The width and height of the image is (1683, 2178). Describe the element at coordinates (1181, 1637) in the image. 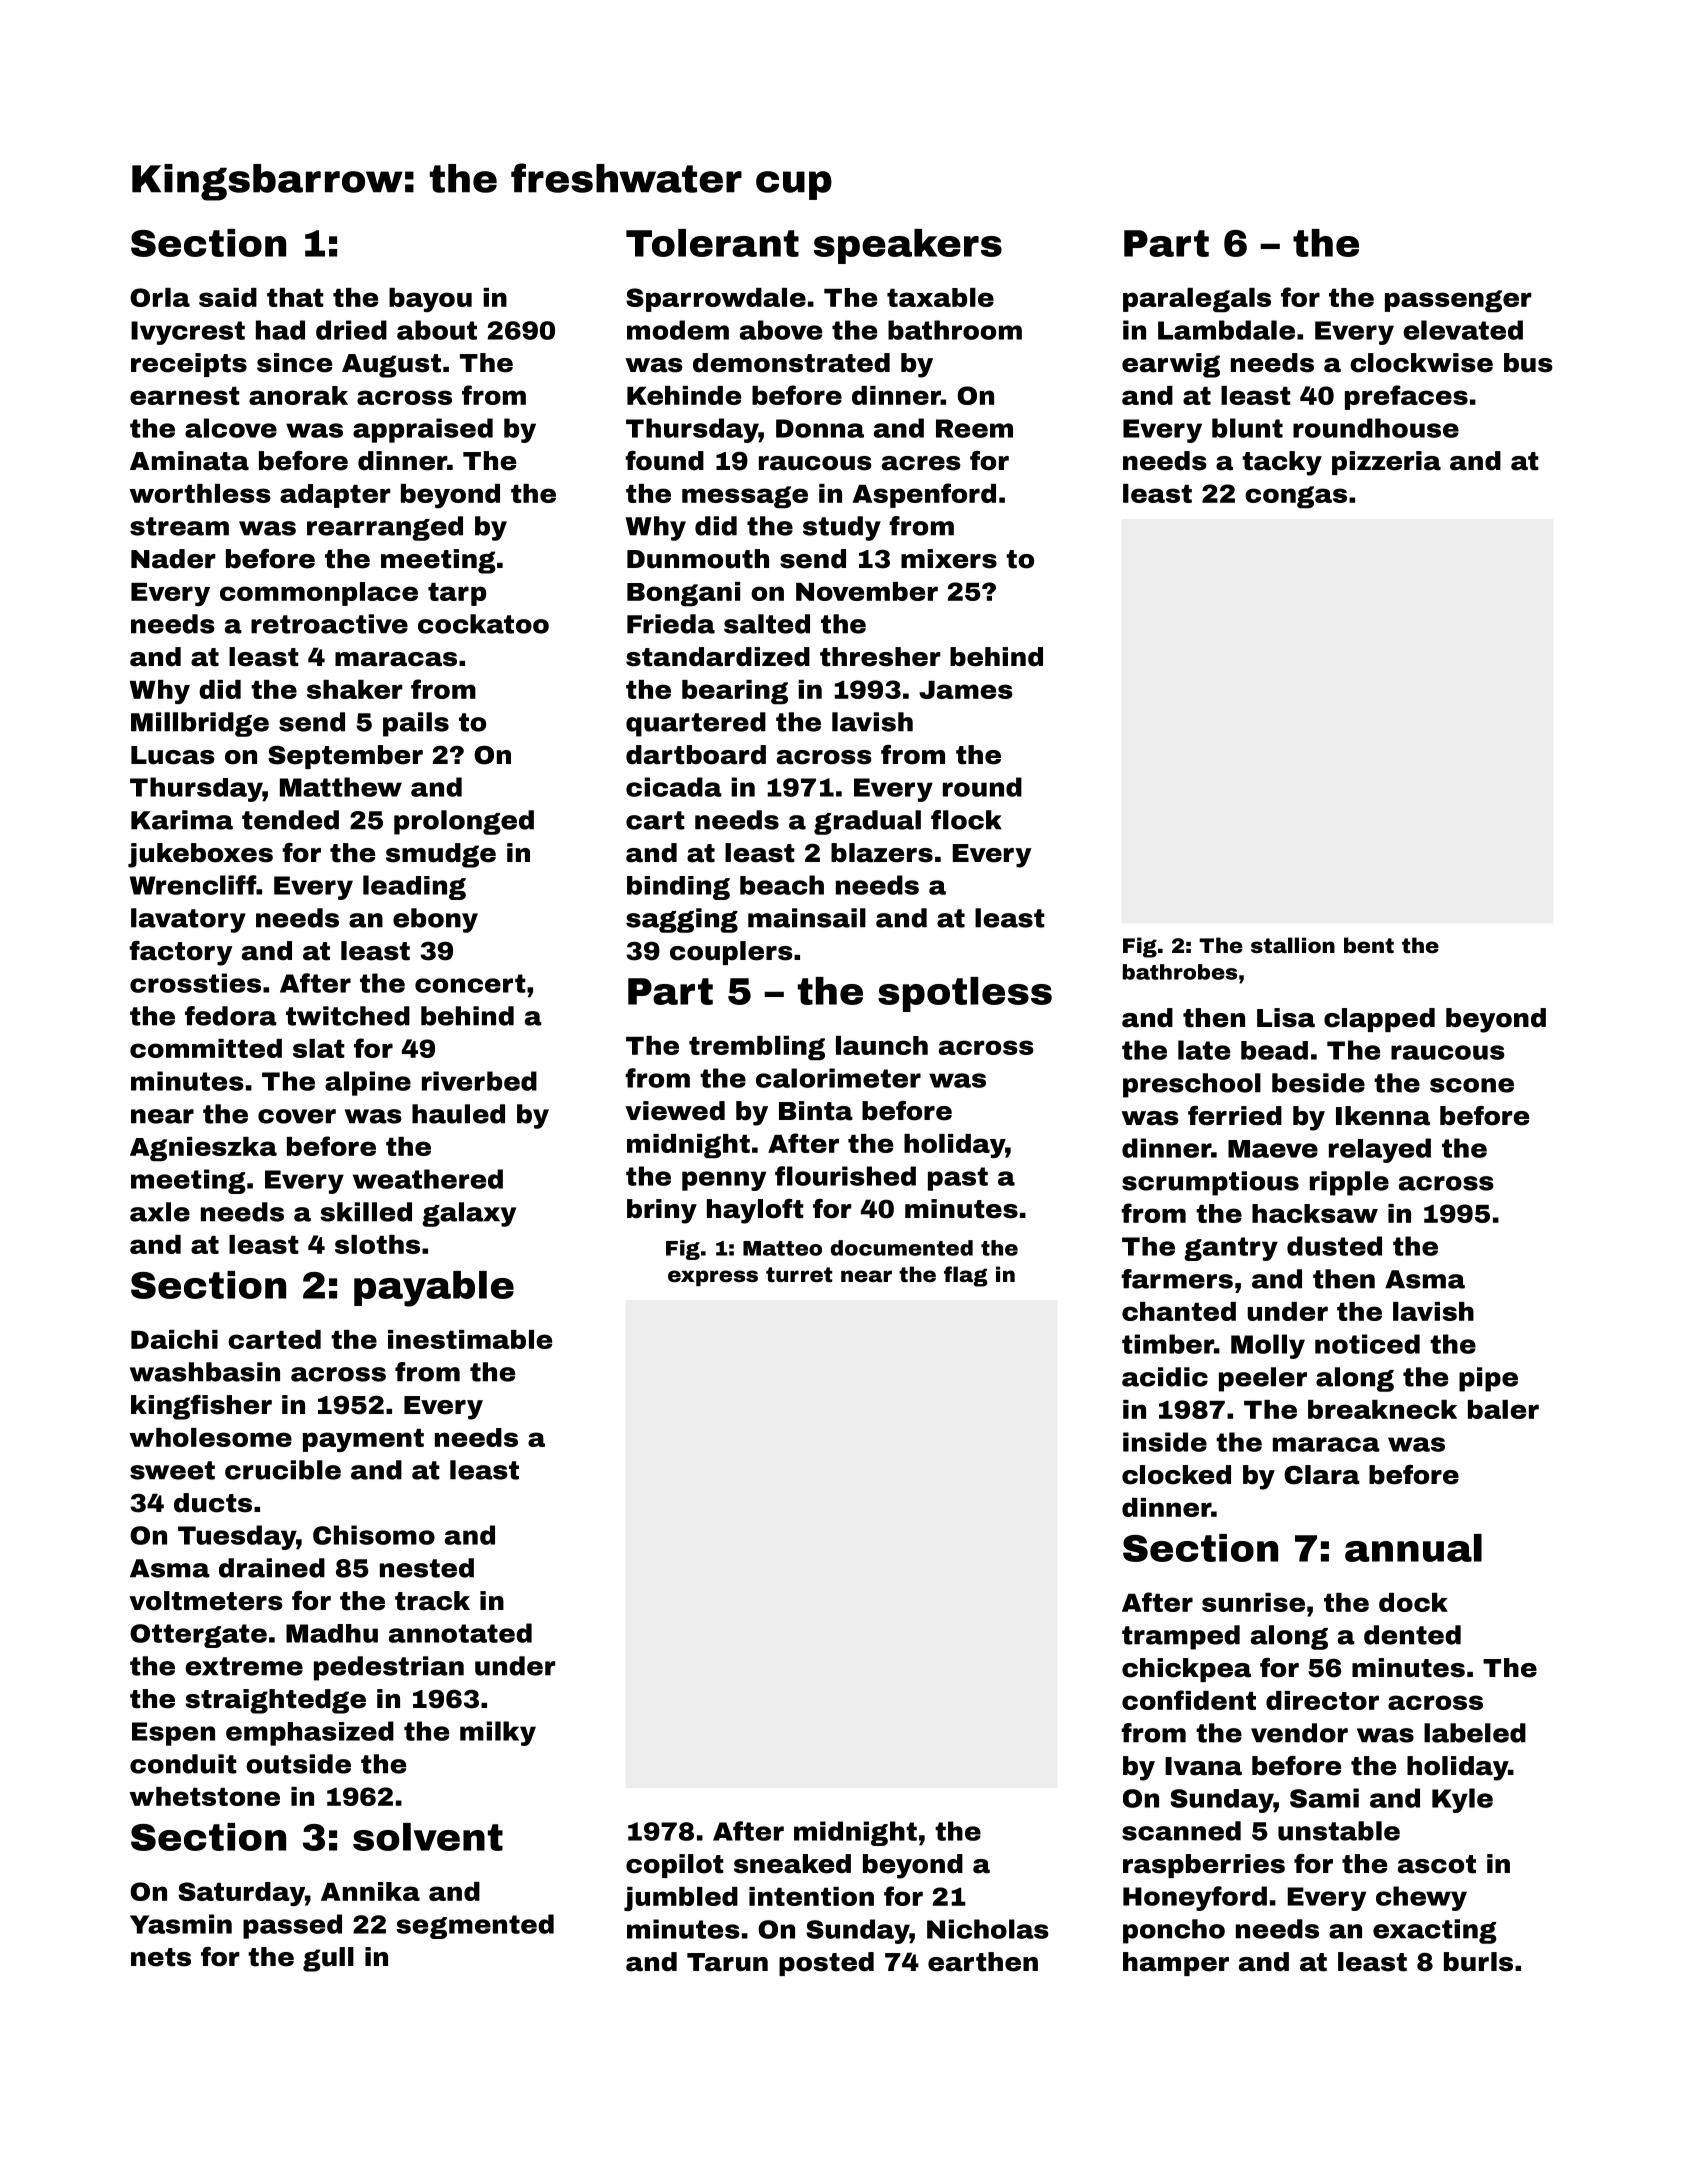

I see `tramped` at that location.
